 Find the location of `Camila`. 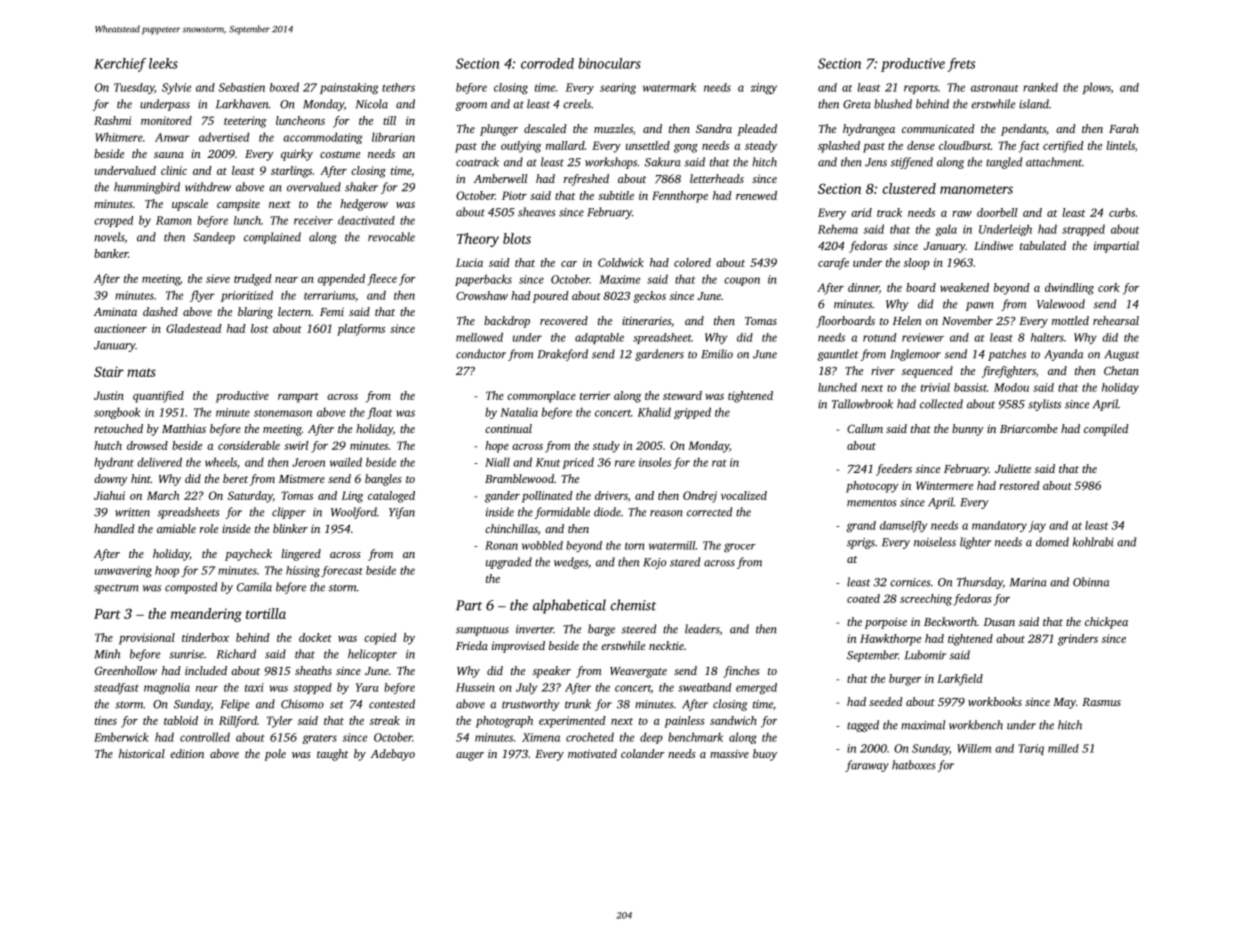

Camila is located at coordinates (254, 587).
